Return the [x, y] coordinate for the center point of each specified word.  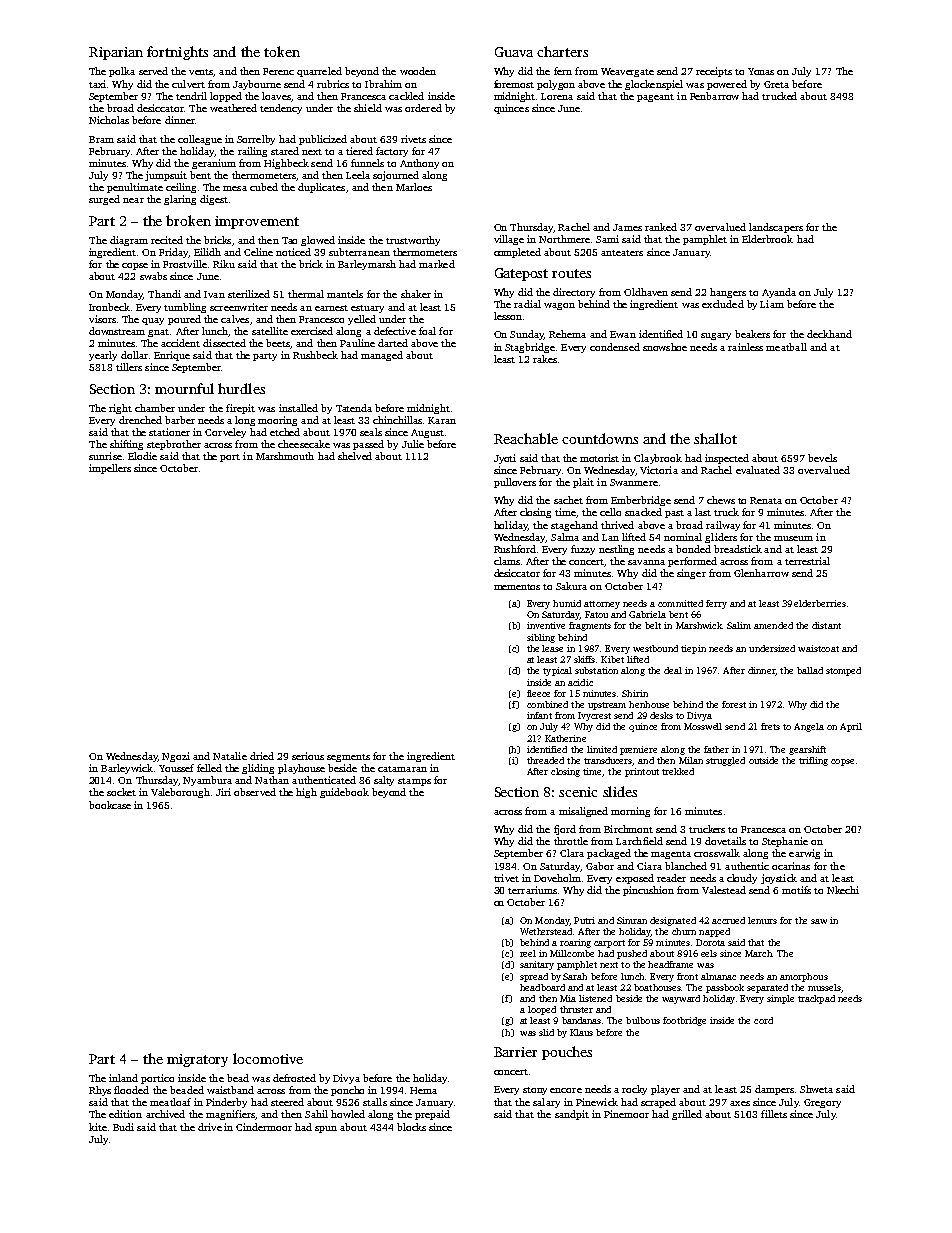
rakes [545, 359]
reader [671, 878]
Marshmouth [285, 456]
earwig [804, 854]
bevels [822, 458]
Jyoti [505, 459]
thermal [306, 294]
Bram [101, 139]
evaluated [758, 470]
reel [528, 953]
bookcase [110, 805]
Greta [776, 84]
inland [123, 1078]
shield [368, 108]
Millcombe [572, 953]
